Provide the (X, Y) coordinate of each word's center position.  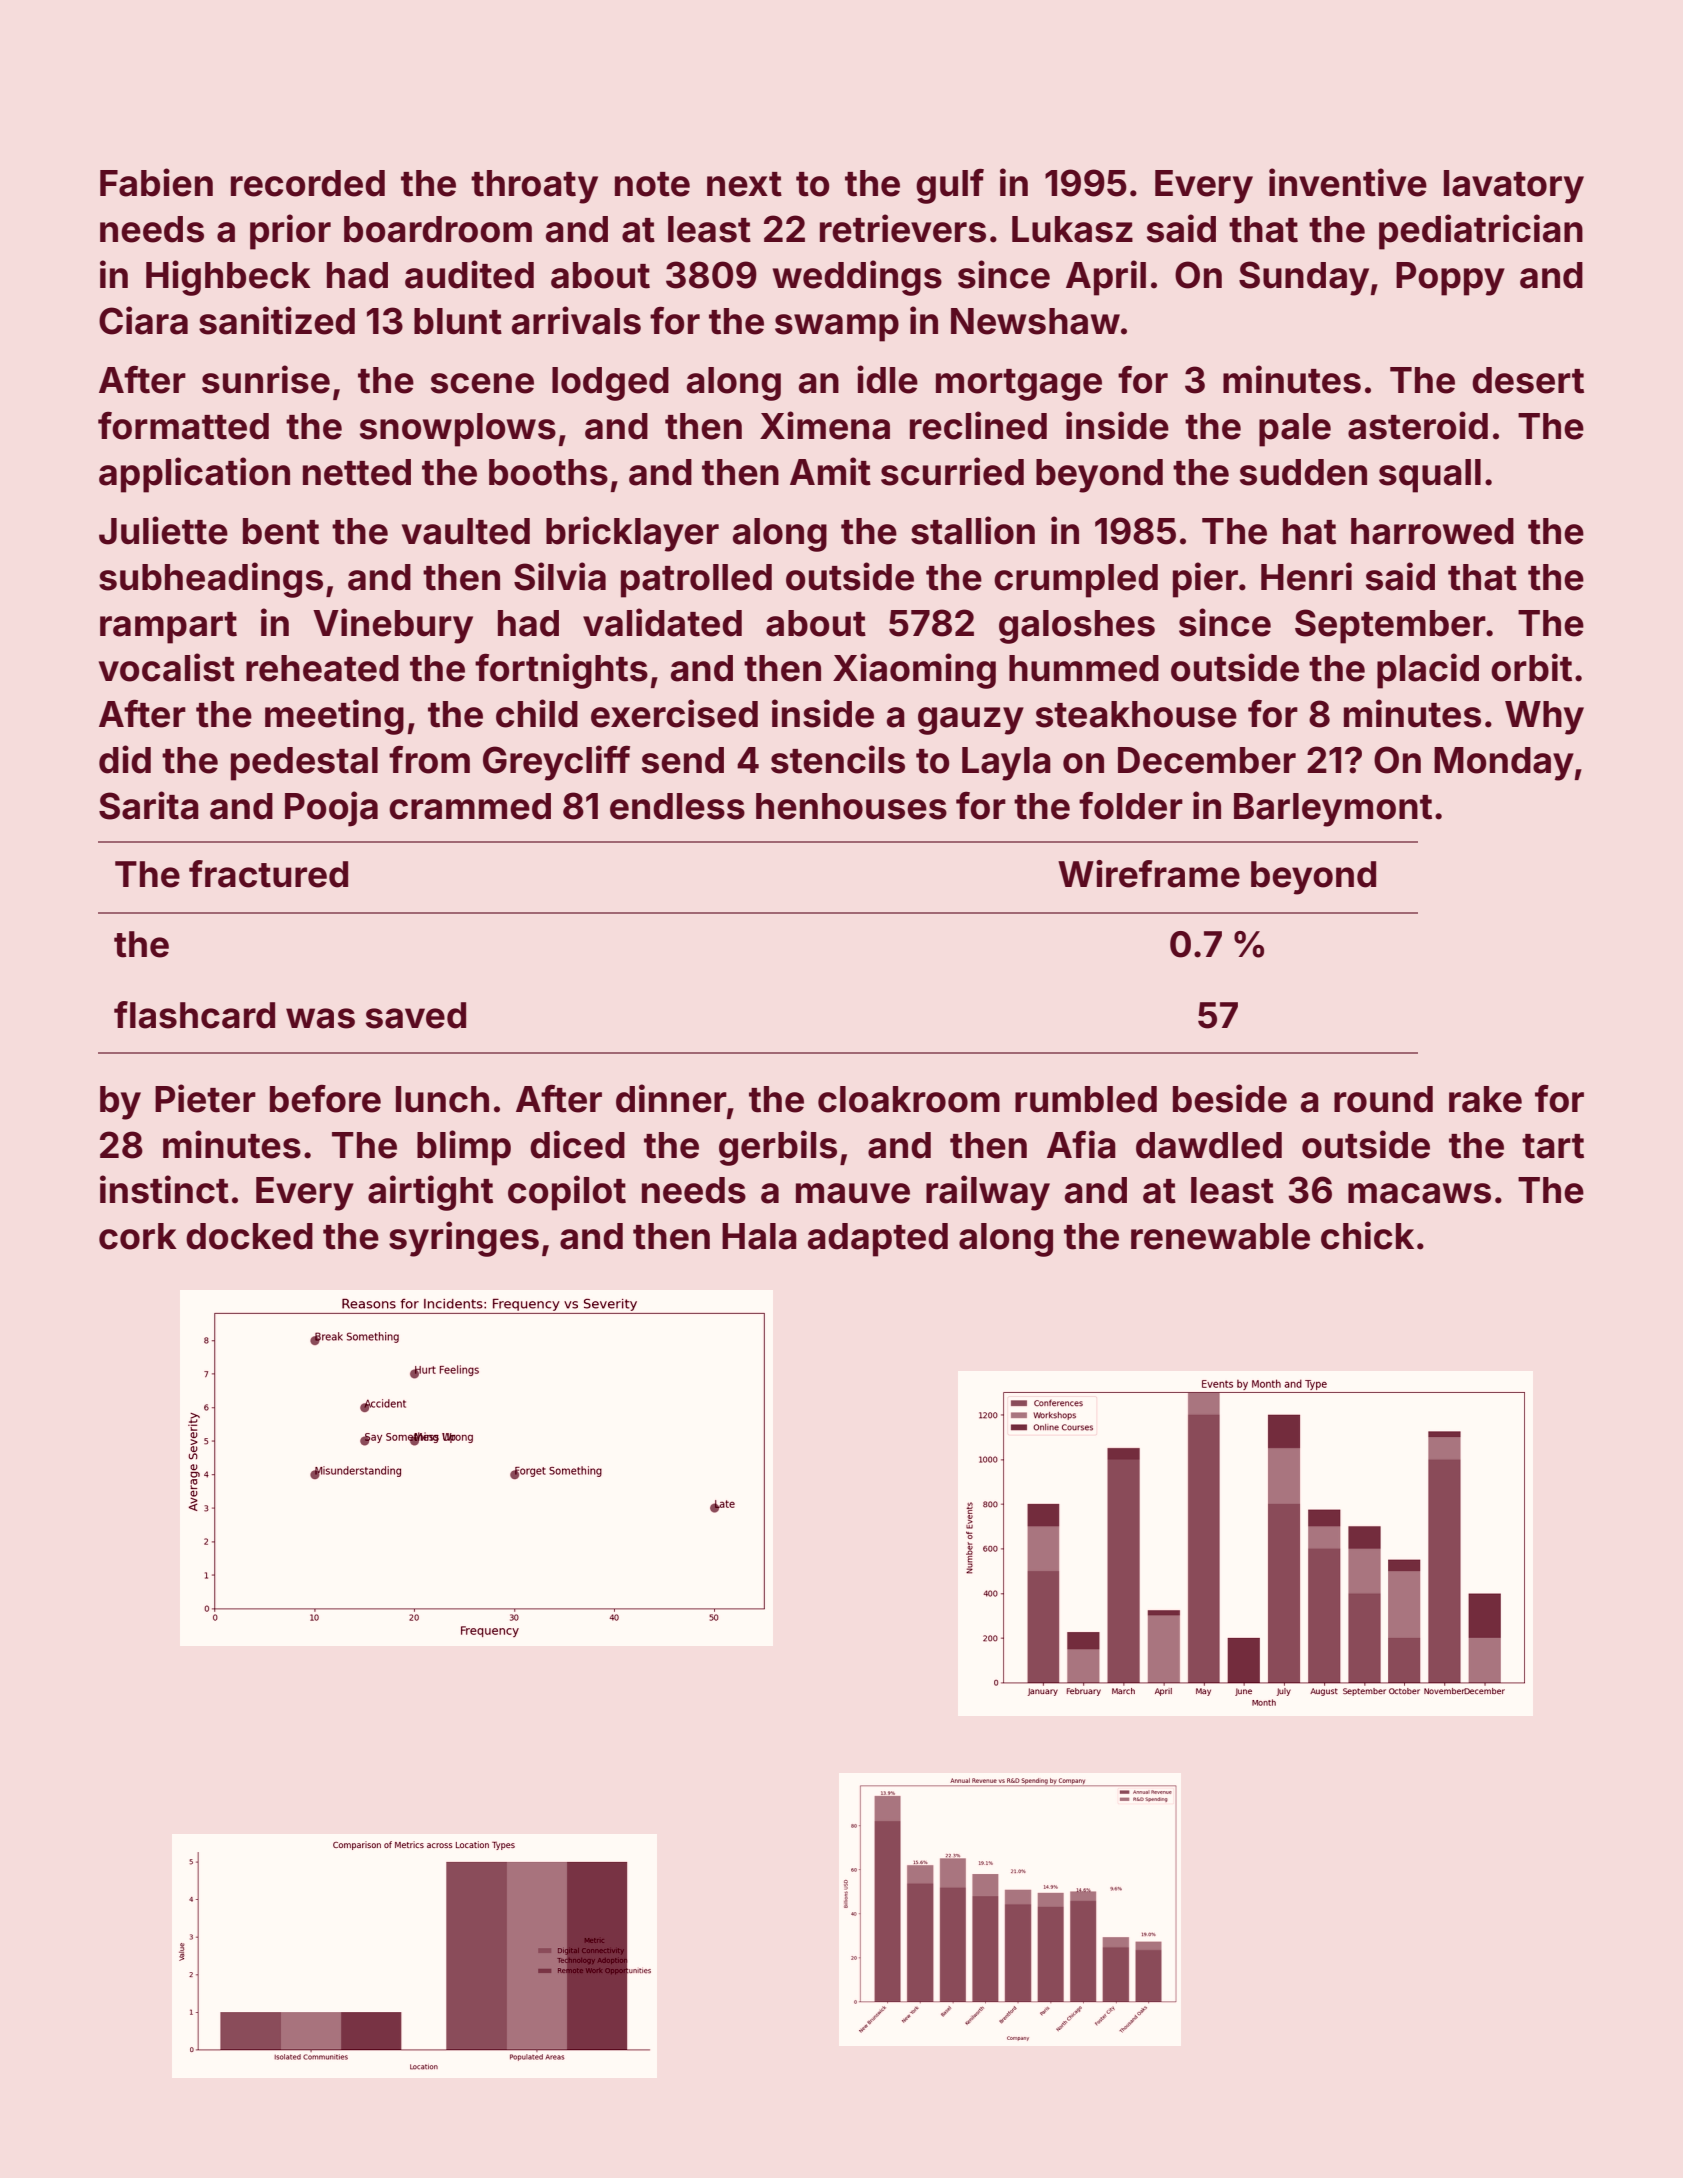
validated (662, 622)
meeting (334, 717)
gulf (950, 186)
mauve (853, 1193)
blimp (464, 1148)
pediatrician (1481, 232)
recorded (308, 183)
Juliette (163, 530)
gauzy (971, 721)
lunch (442, 1099)
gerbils (778, 1148)
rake (1485, 1099)
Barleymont (1333, 810)
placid (1428, 671)
